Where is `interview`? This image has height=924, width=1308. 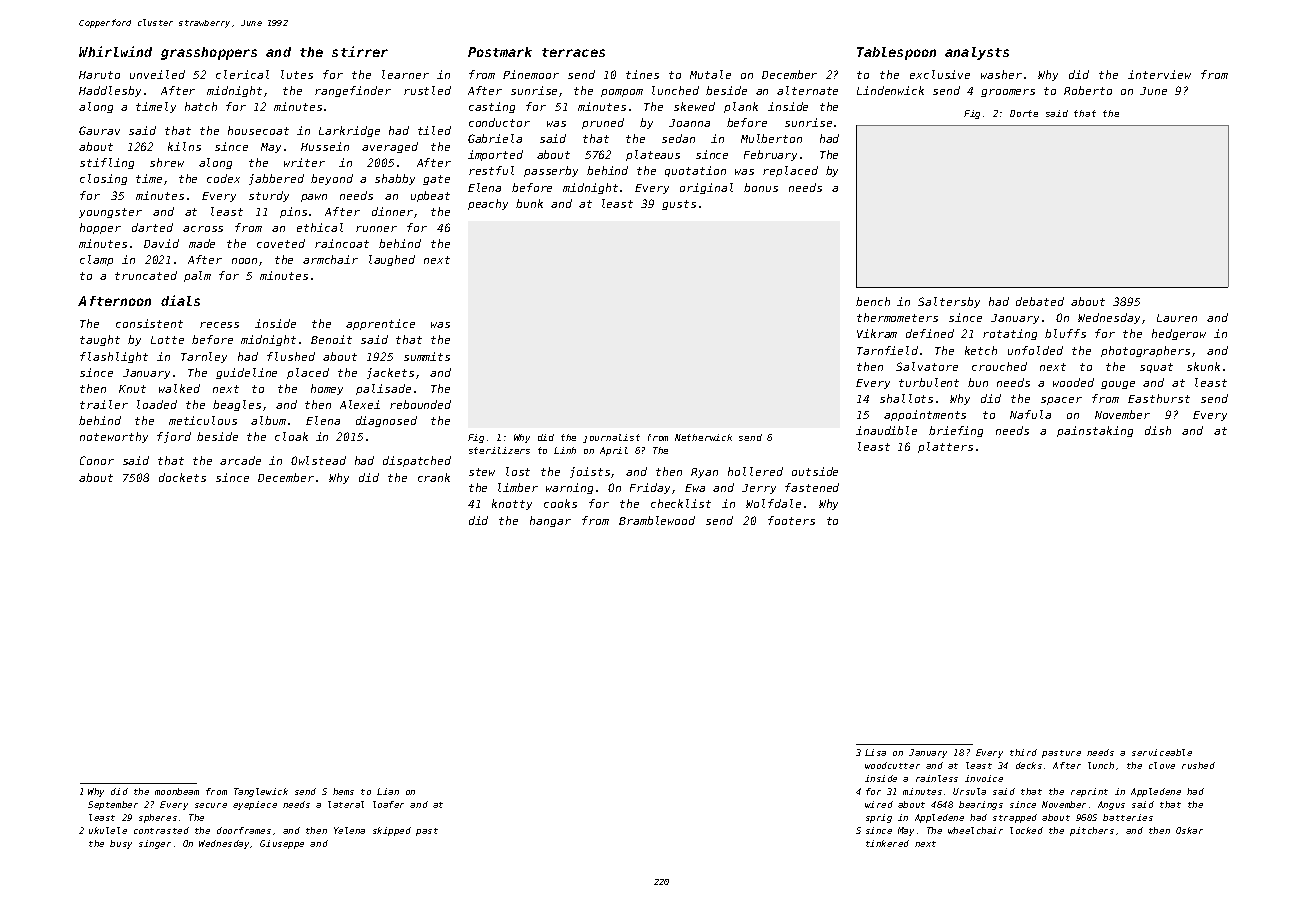 interview is located at coordinates (1159, 74).
